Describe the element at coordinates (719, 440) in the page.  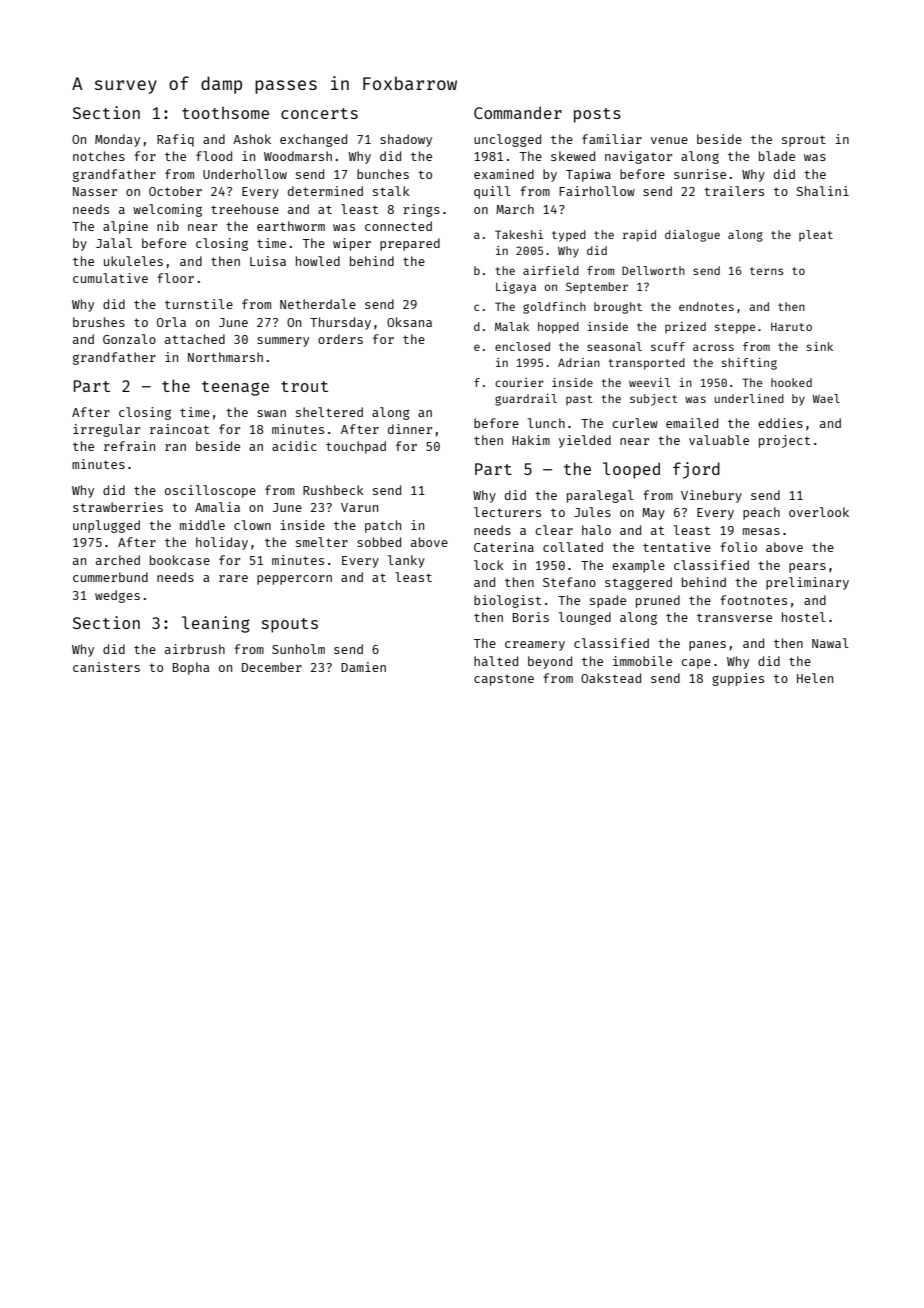
I see `valuable` at that location.
